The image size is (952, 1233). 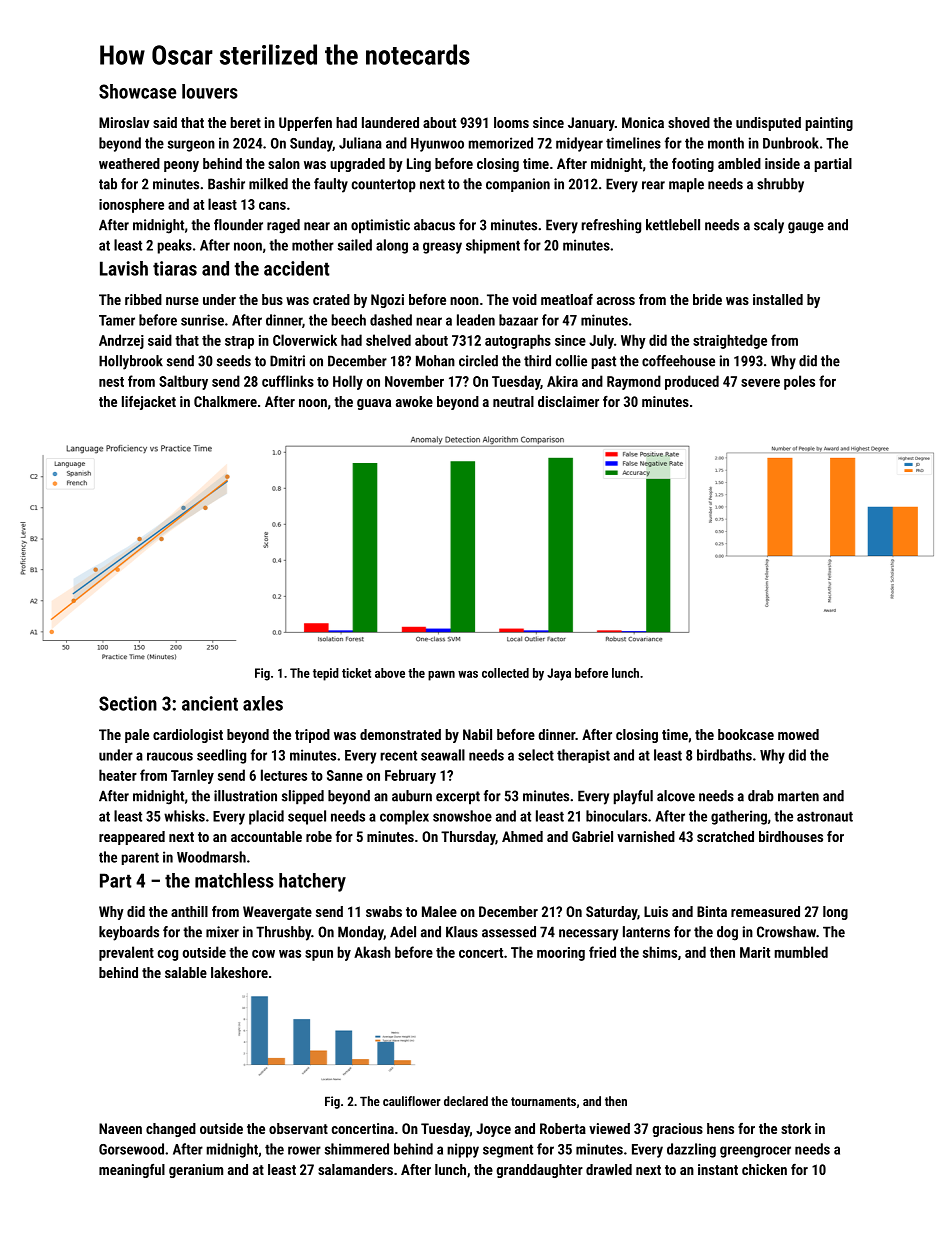 I want to click on tripod, so click(x=312, y=736).
